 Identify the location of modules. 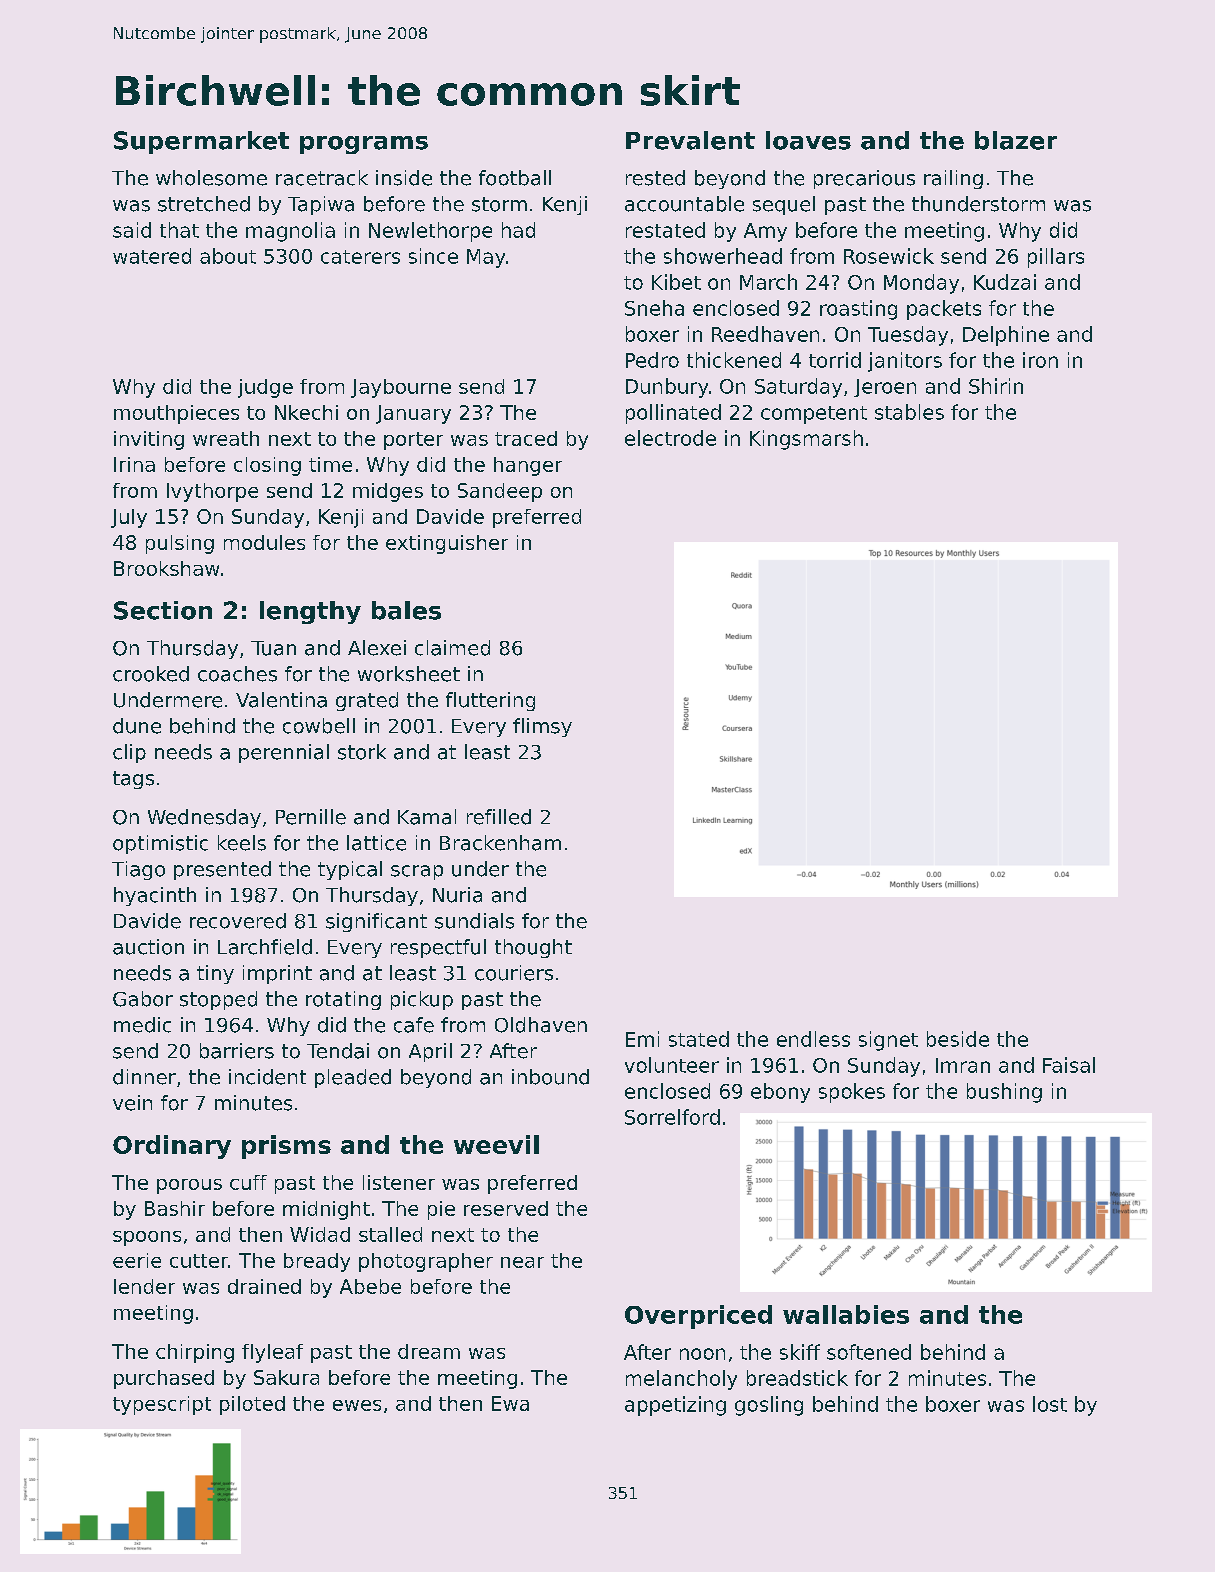
(264, 542).
